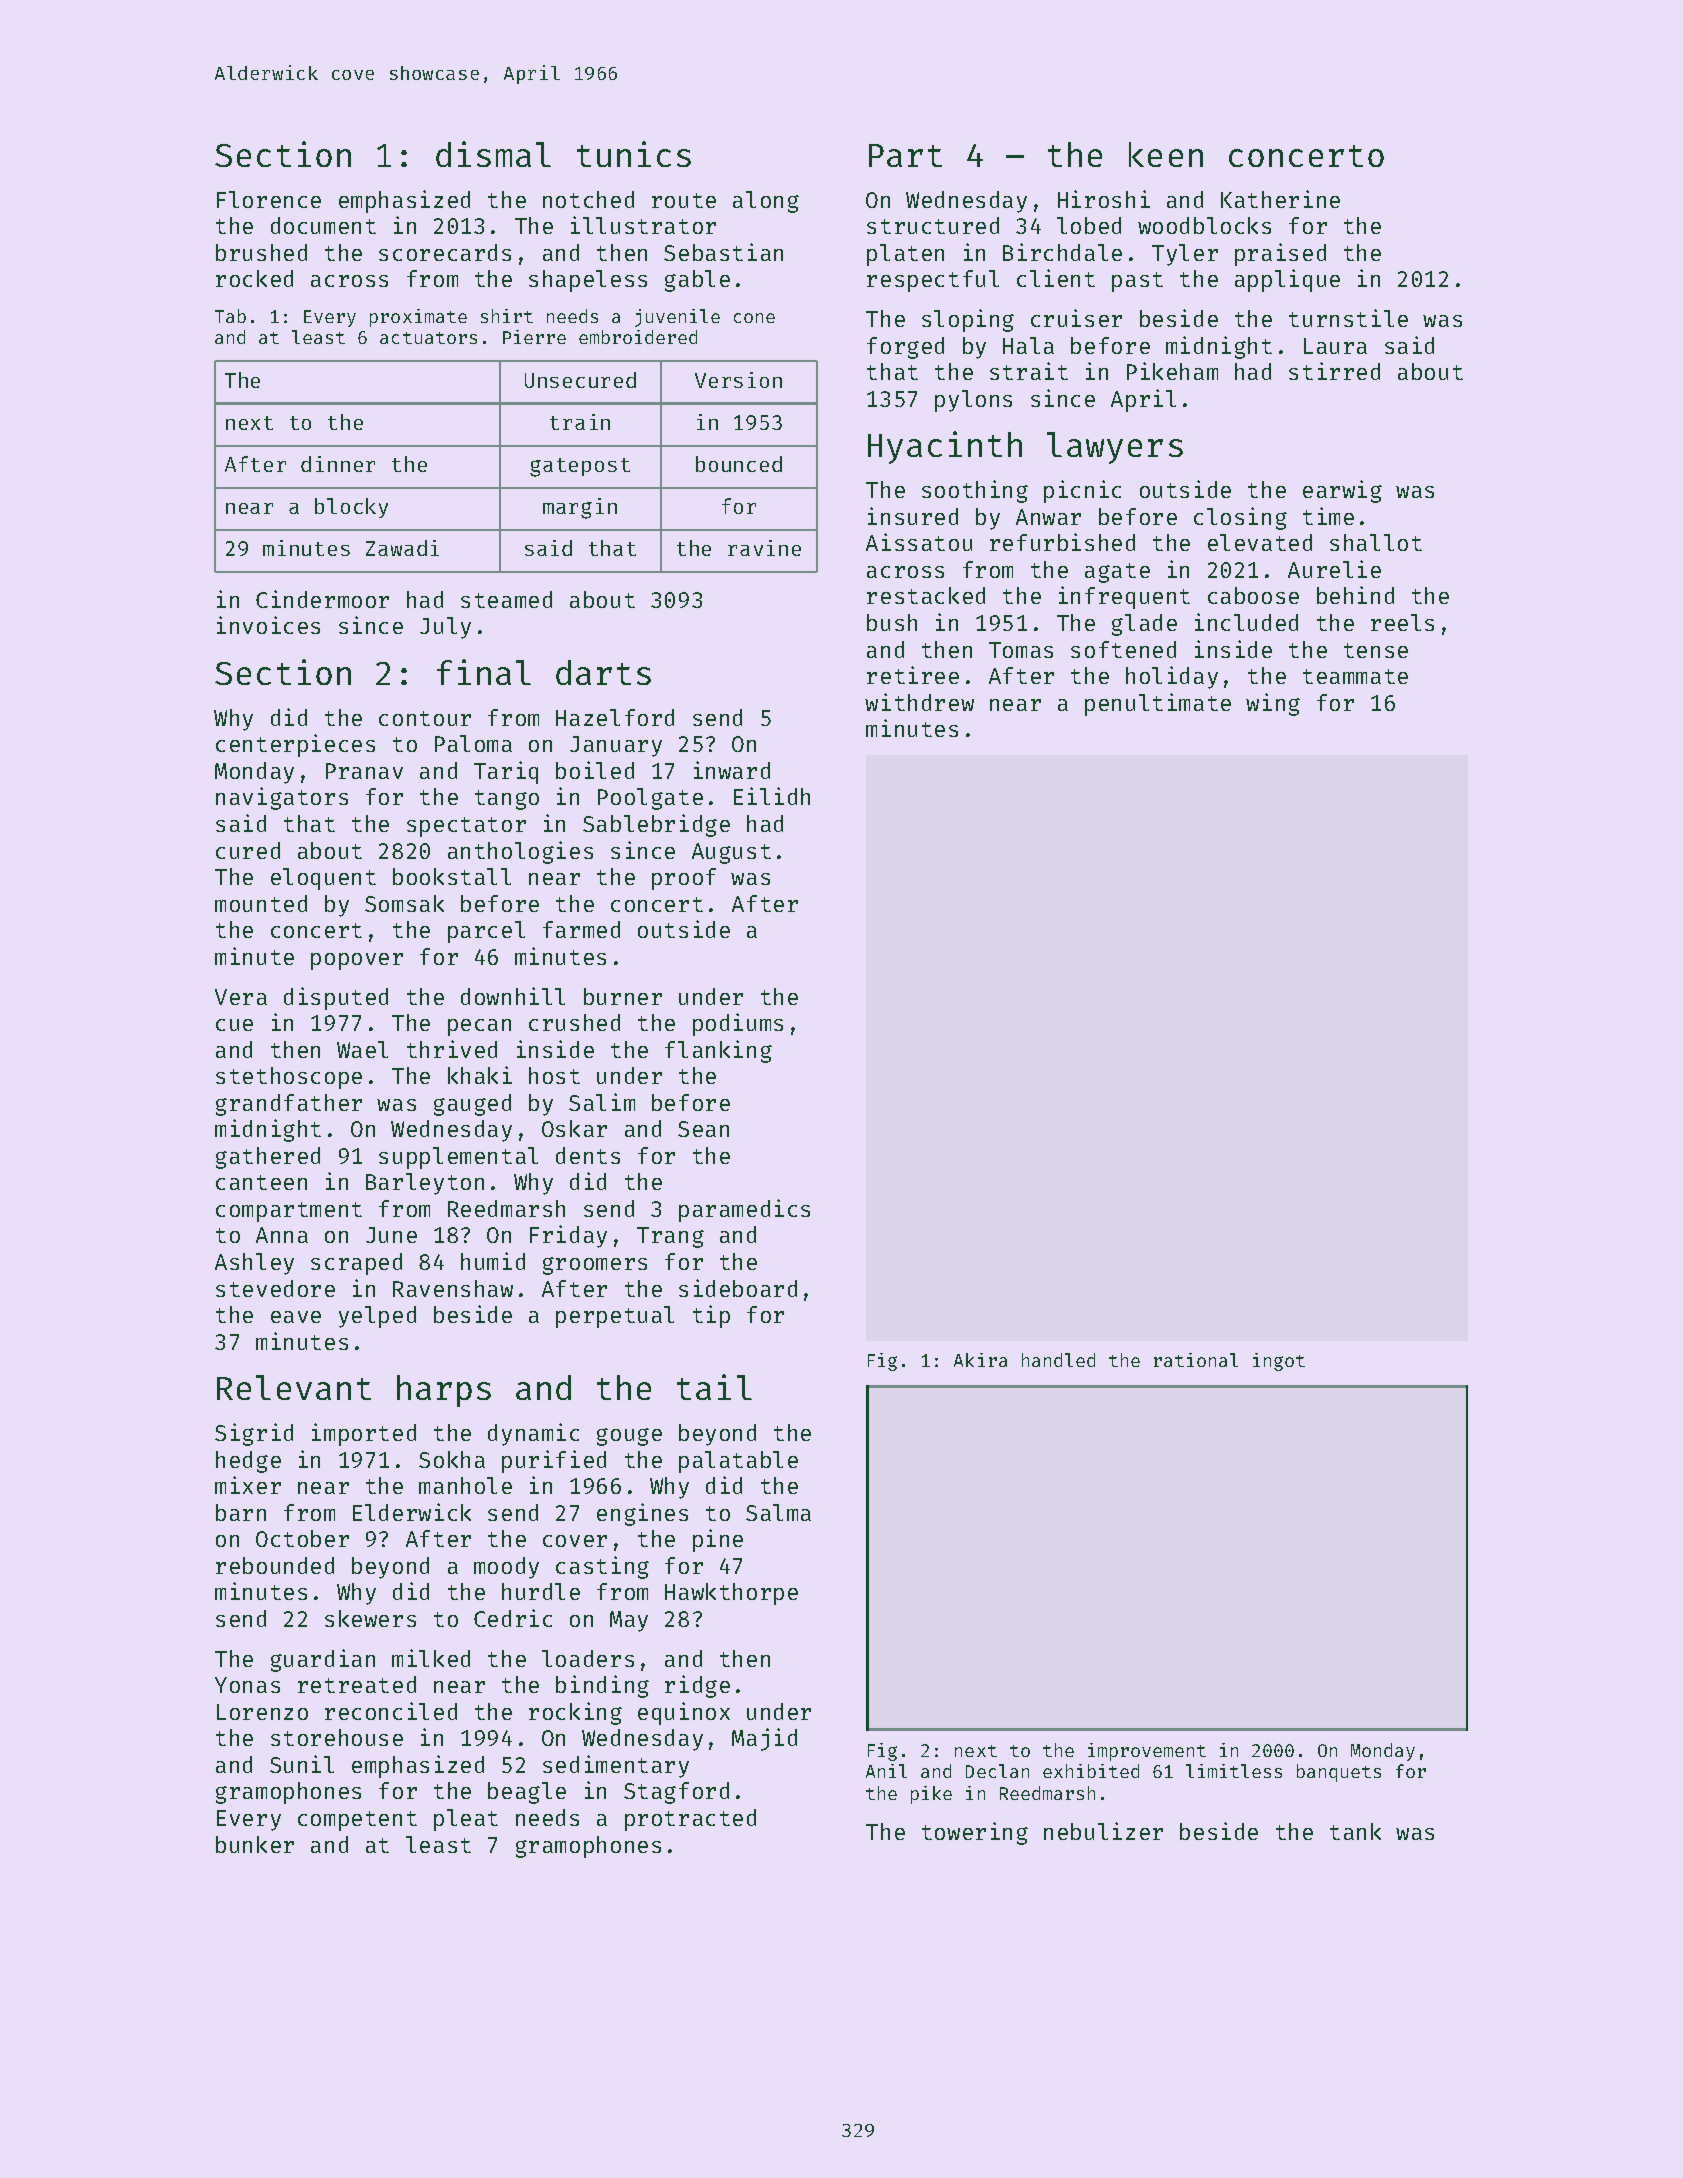 The width and height of the page is (1683, 2178). What do you see at coordinates (466, 1820) in the page?
I see `pleat` at bounding box center [466, 1820].
